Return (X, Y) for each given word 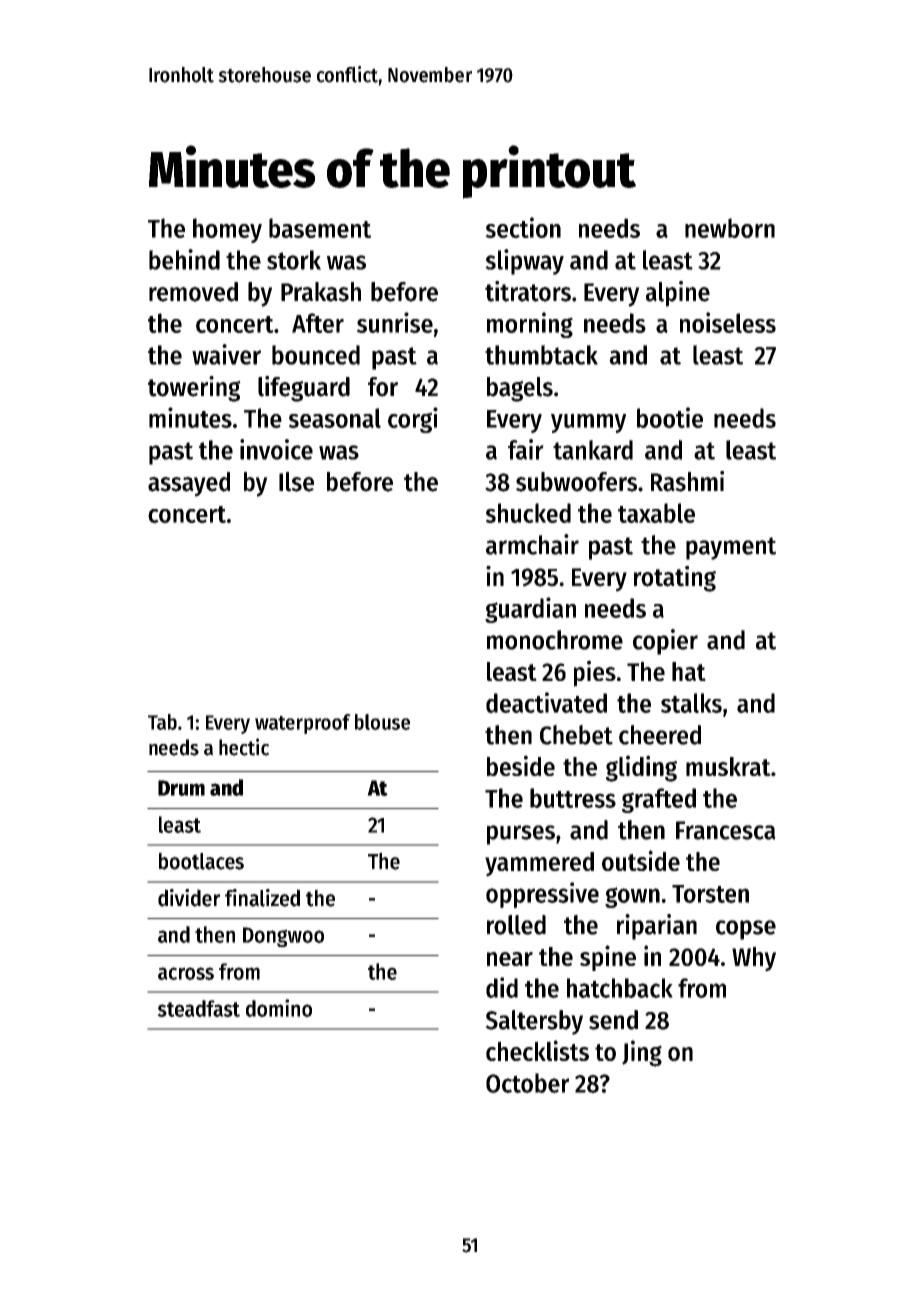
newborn (730, 228)
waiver (226, 354)
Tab (162, 722)
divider (189, 898)
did (502, 987)
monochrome (555, 640)
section (523, 227)
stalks (691, 703)
